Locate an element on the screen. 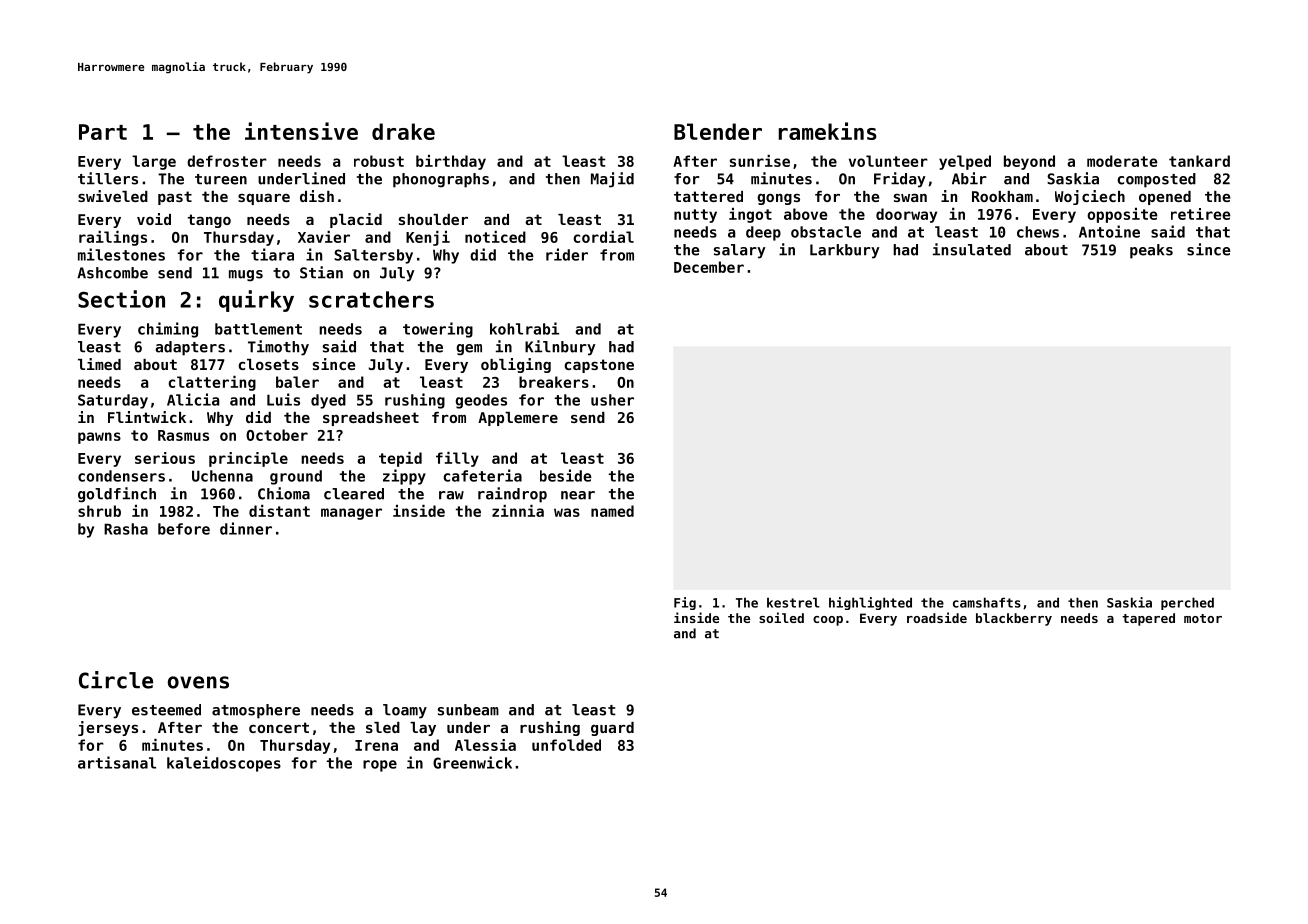  Rasmus is located at coordinates (183, 435).
